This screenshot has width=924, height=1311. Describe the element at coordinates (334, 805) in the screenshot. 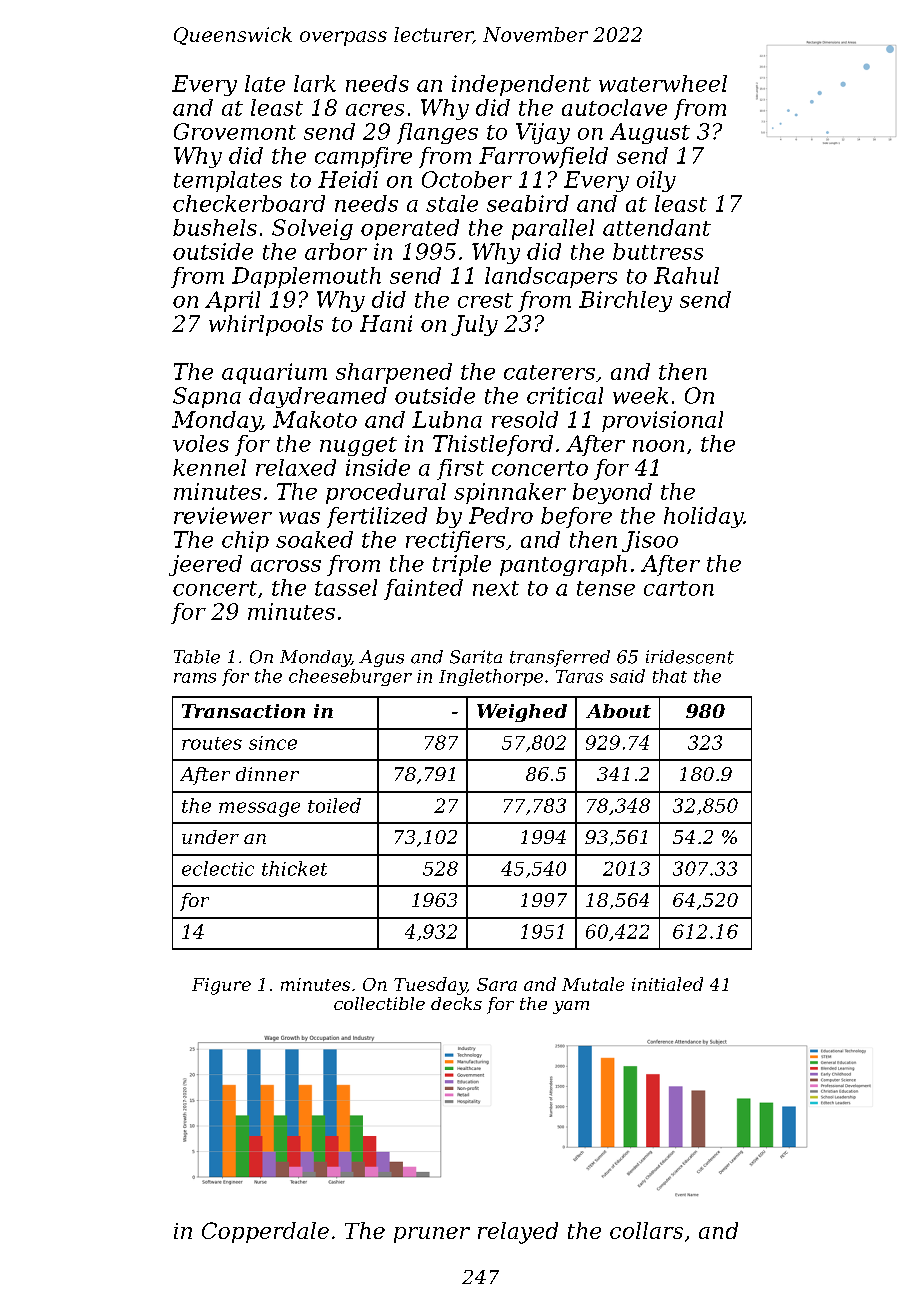

I see `toiled` at that location.
